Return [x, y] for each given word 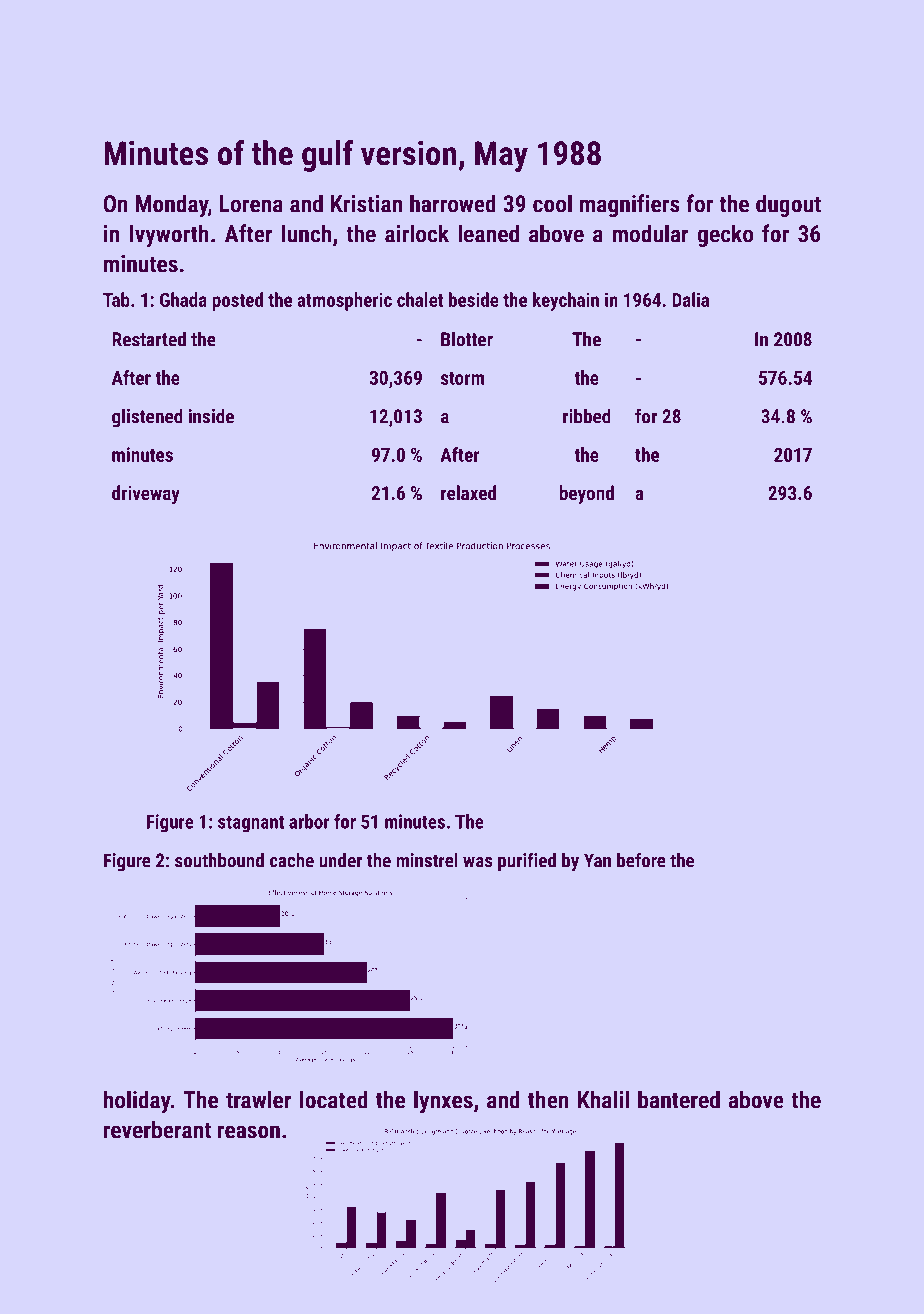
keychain [566, 301]
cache [292, 860]
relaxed [468, 492]
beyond [586, 494]
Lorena [251, 204]
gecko [725, 235]
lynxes [443, 1102]
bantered [679, 1099]
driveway [146, 494]
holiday [137, 1102]
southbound [219, 860]
